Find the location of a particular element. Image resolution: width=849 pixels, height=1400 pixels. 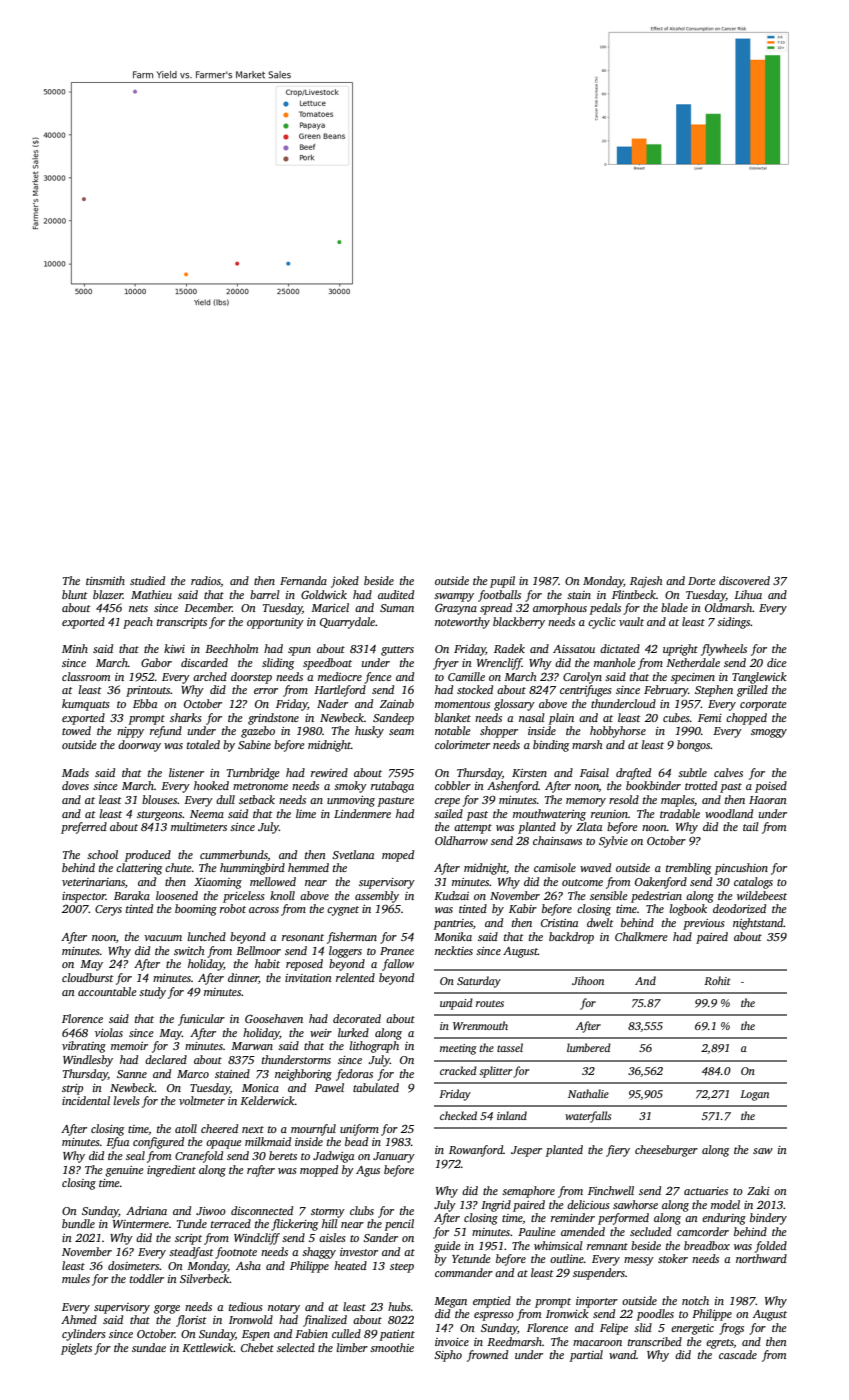

Sanne is located at coordinates (132, 1074).
